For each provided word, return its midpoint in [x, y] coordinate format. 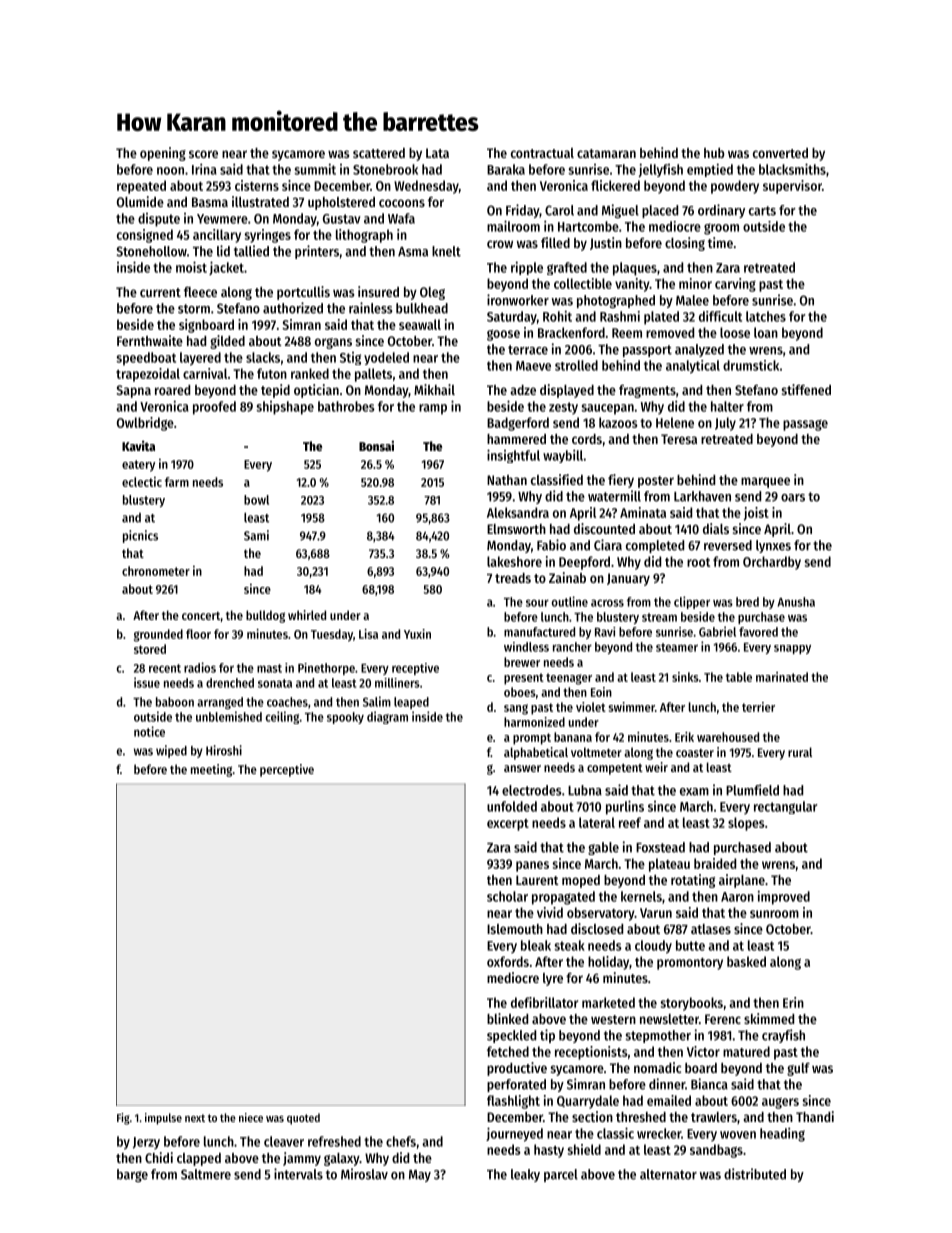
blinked [507, 1018]
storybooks [692, 1004]
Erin [793, 1002]
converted [780, 153]
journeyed [514, 1134]
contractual [542, 153]
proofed [214, 408]
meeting [211, 770]
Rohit [557, 316]
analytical [693, 367]
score [203, 154]
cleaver [284, 1141]
